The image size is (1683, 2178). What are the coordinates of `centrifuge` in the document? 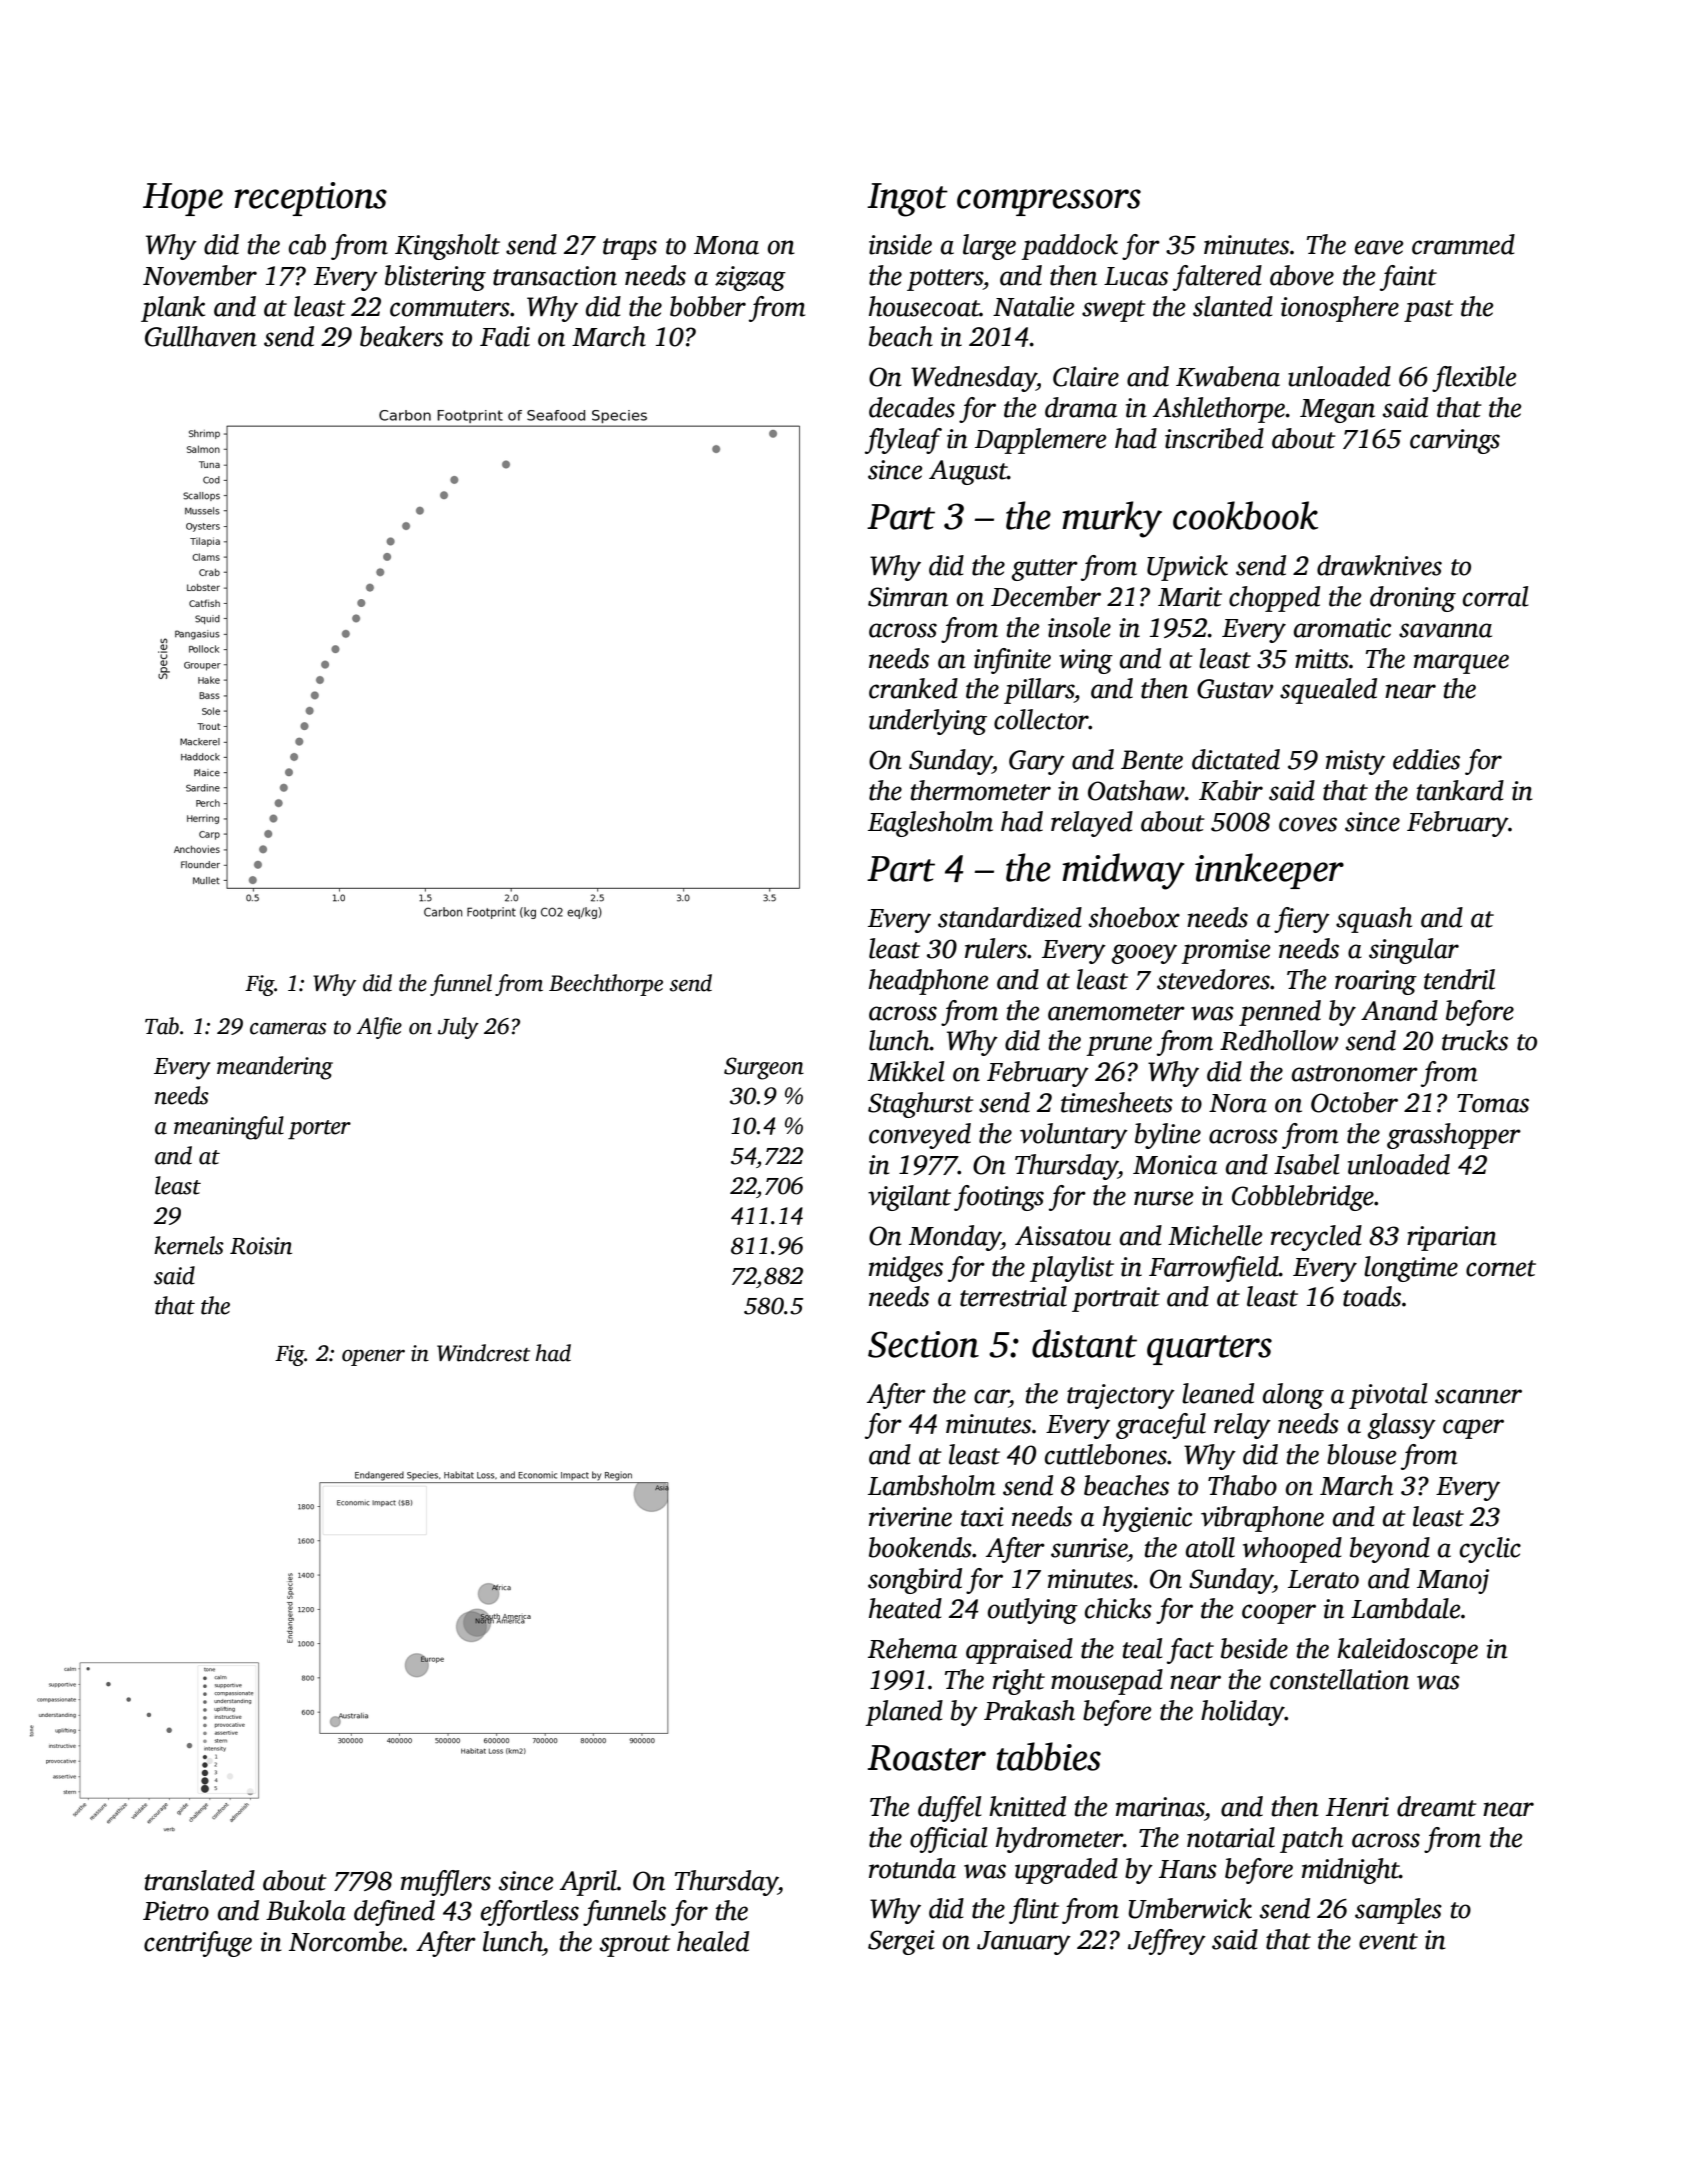 It's located at (198, 1944).
